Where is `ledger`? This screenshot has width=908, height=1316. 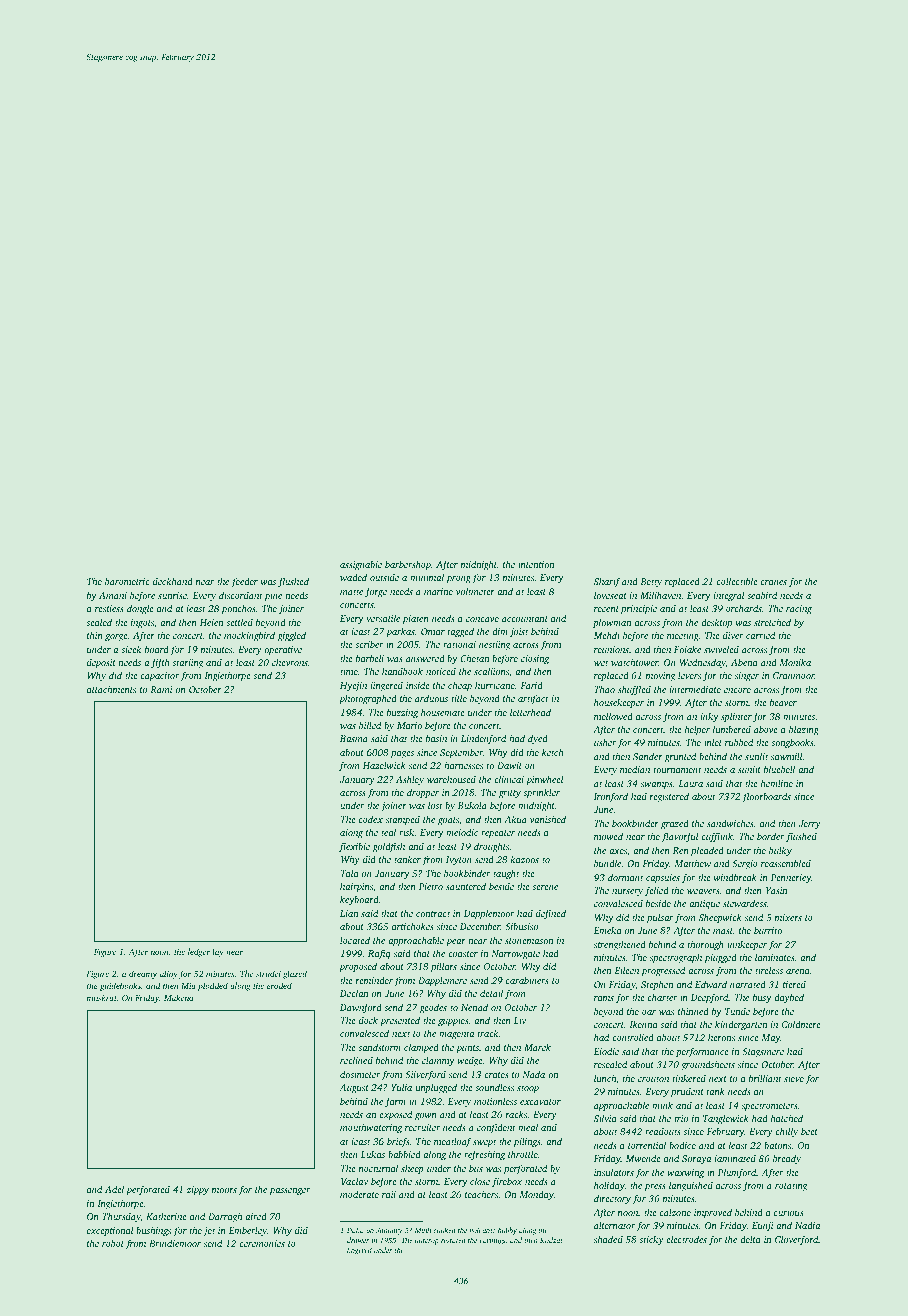 ledger is located at coordinates (199, 952).
